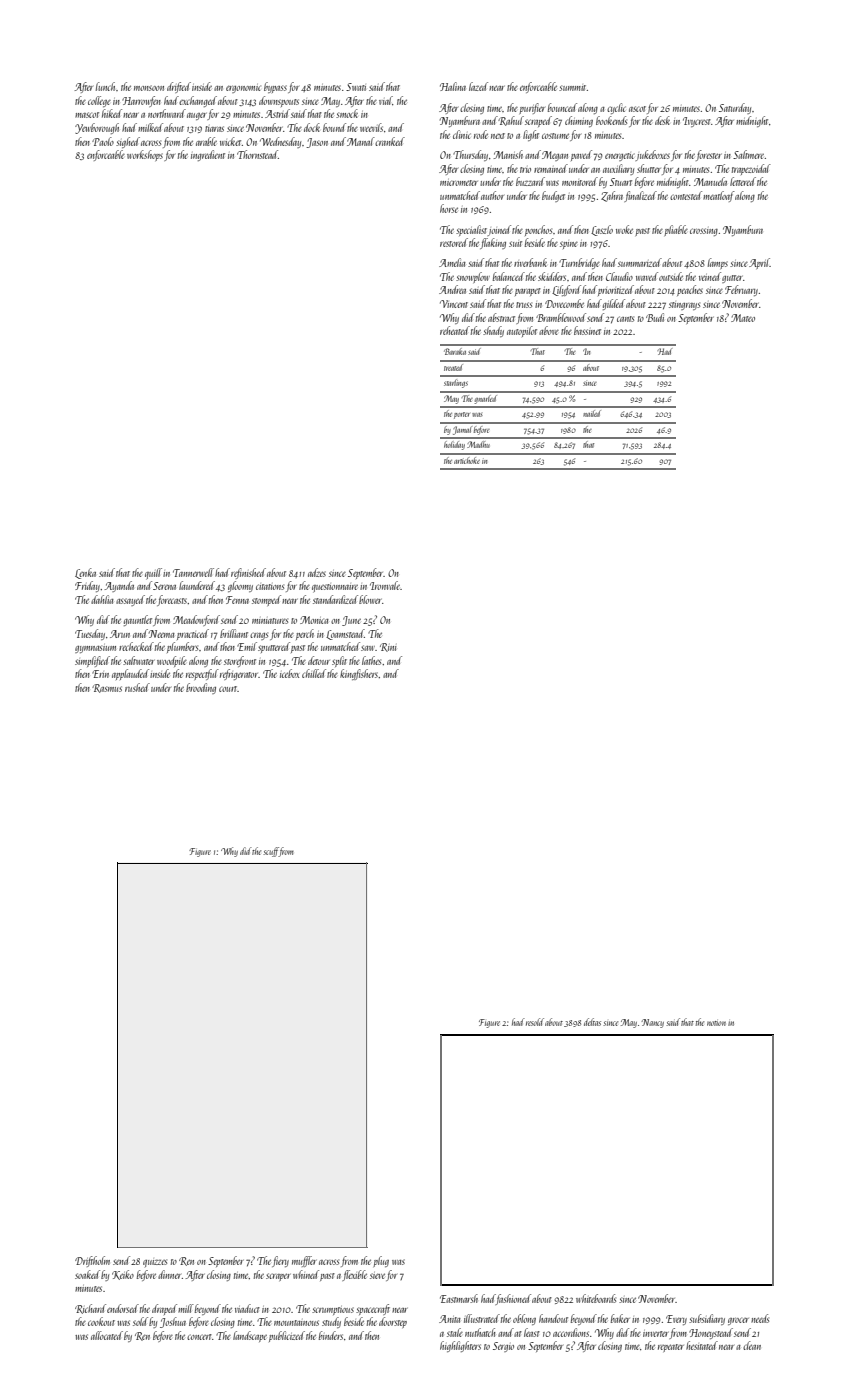 Image resolution: width=849 pixels, height=1400 pixels. What do you see at coordinates (199, 1337) in the screenshot?
I see `concert` at bounding box center [199, 1337].
